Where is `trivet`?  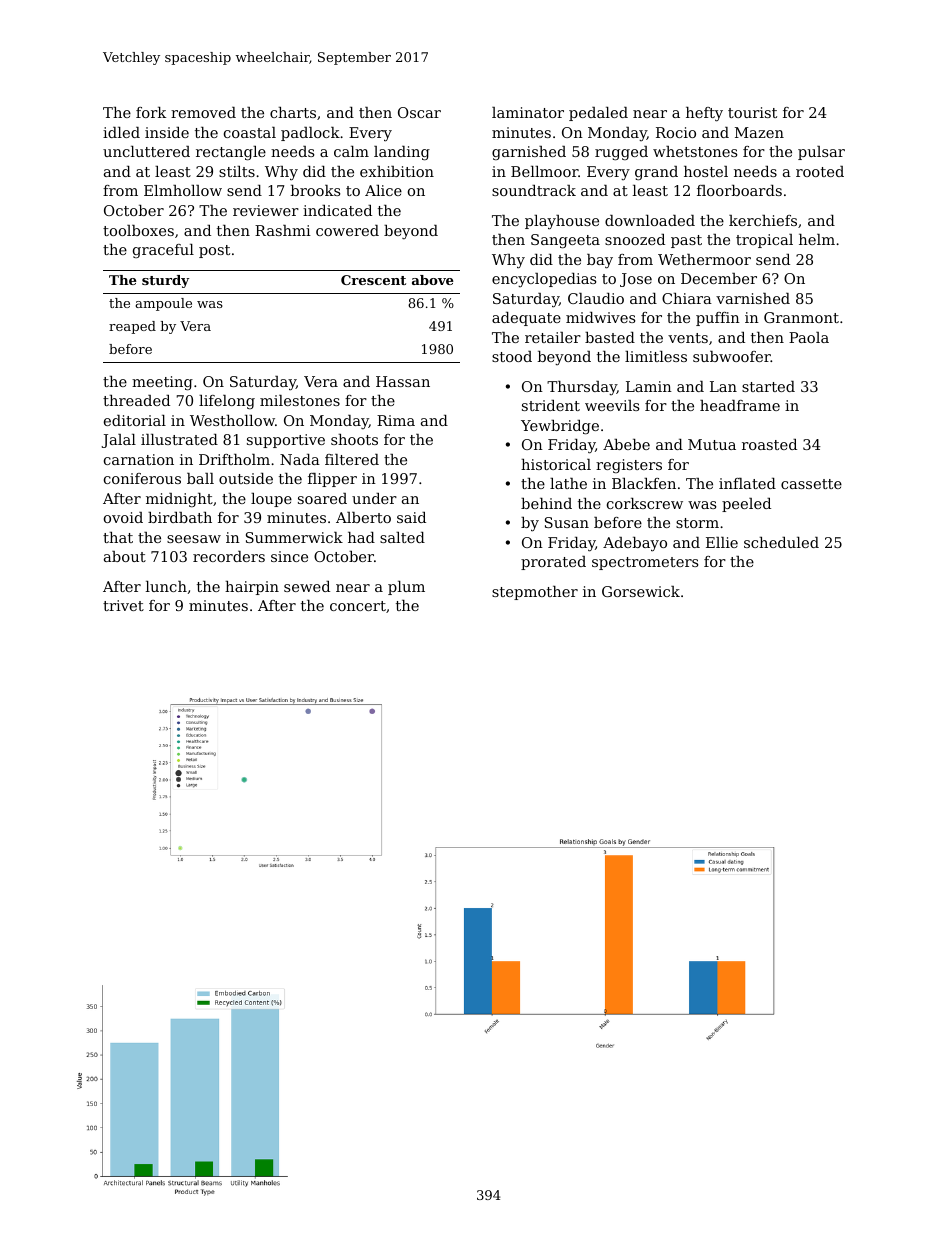
trivet is located at coordinates (123, 605).
